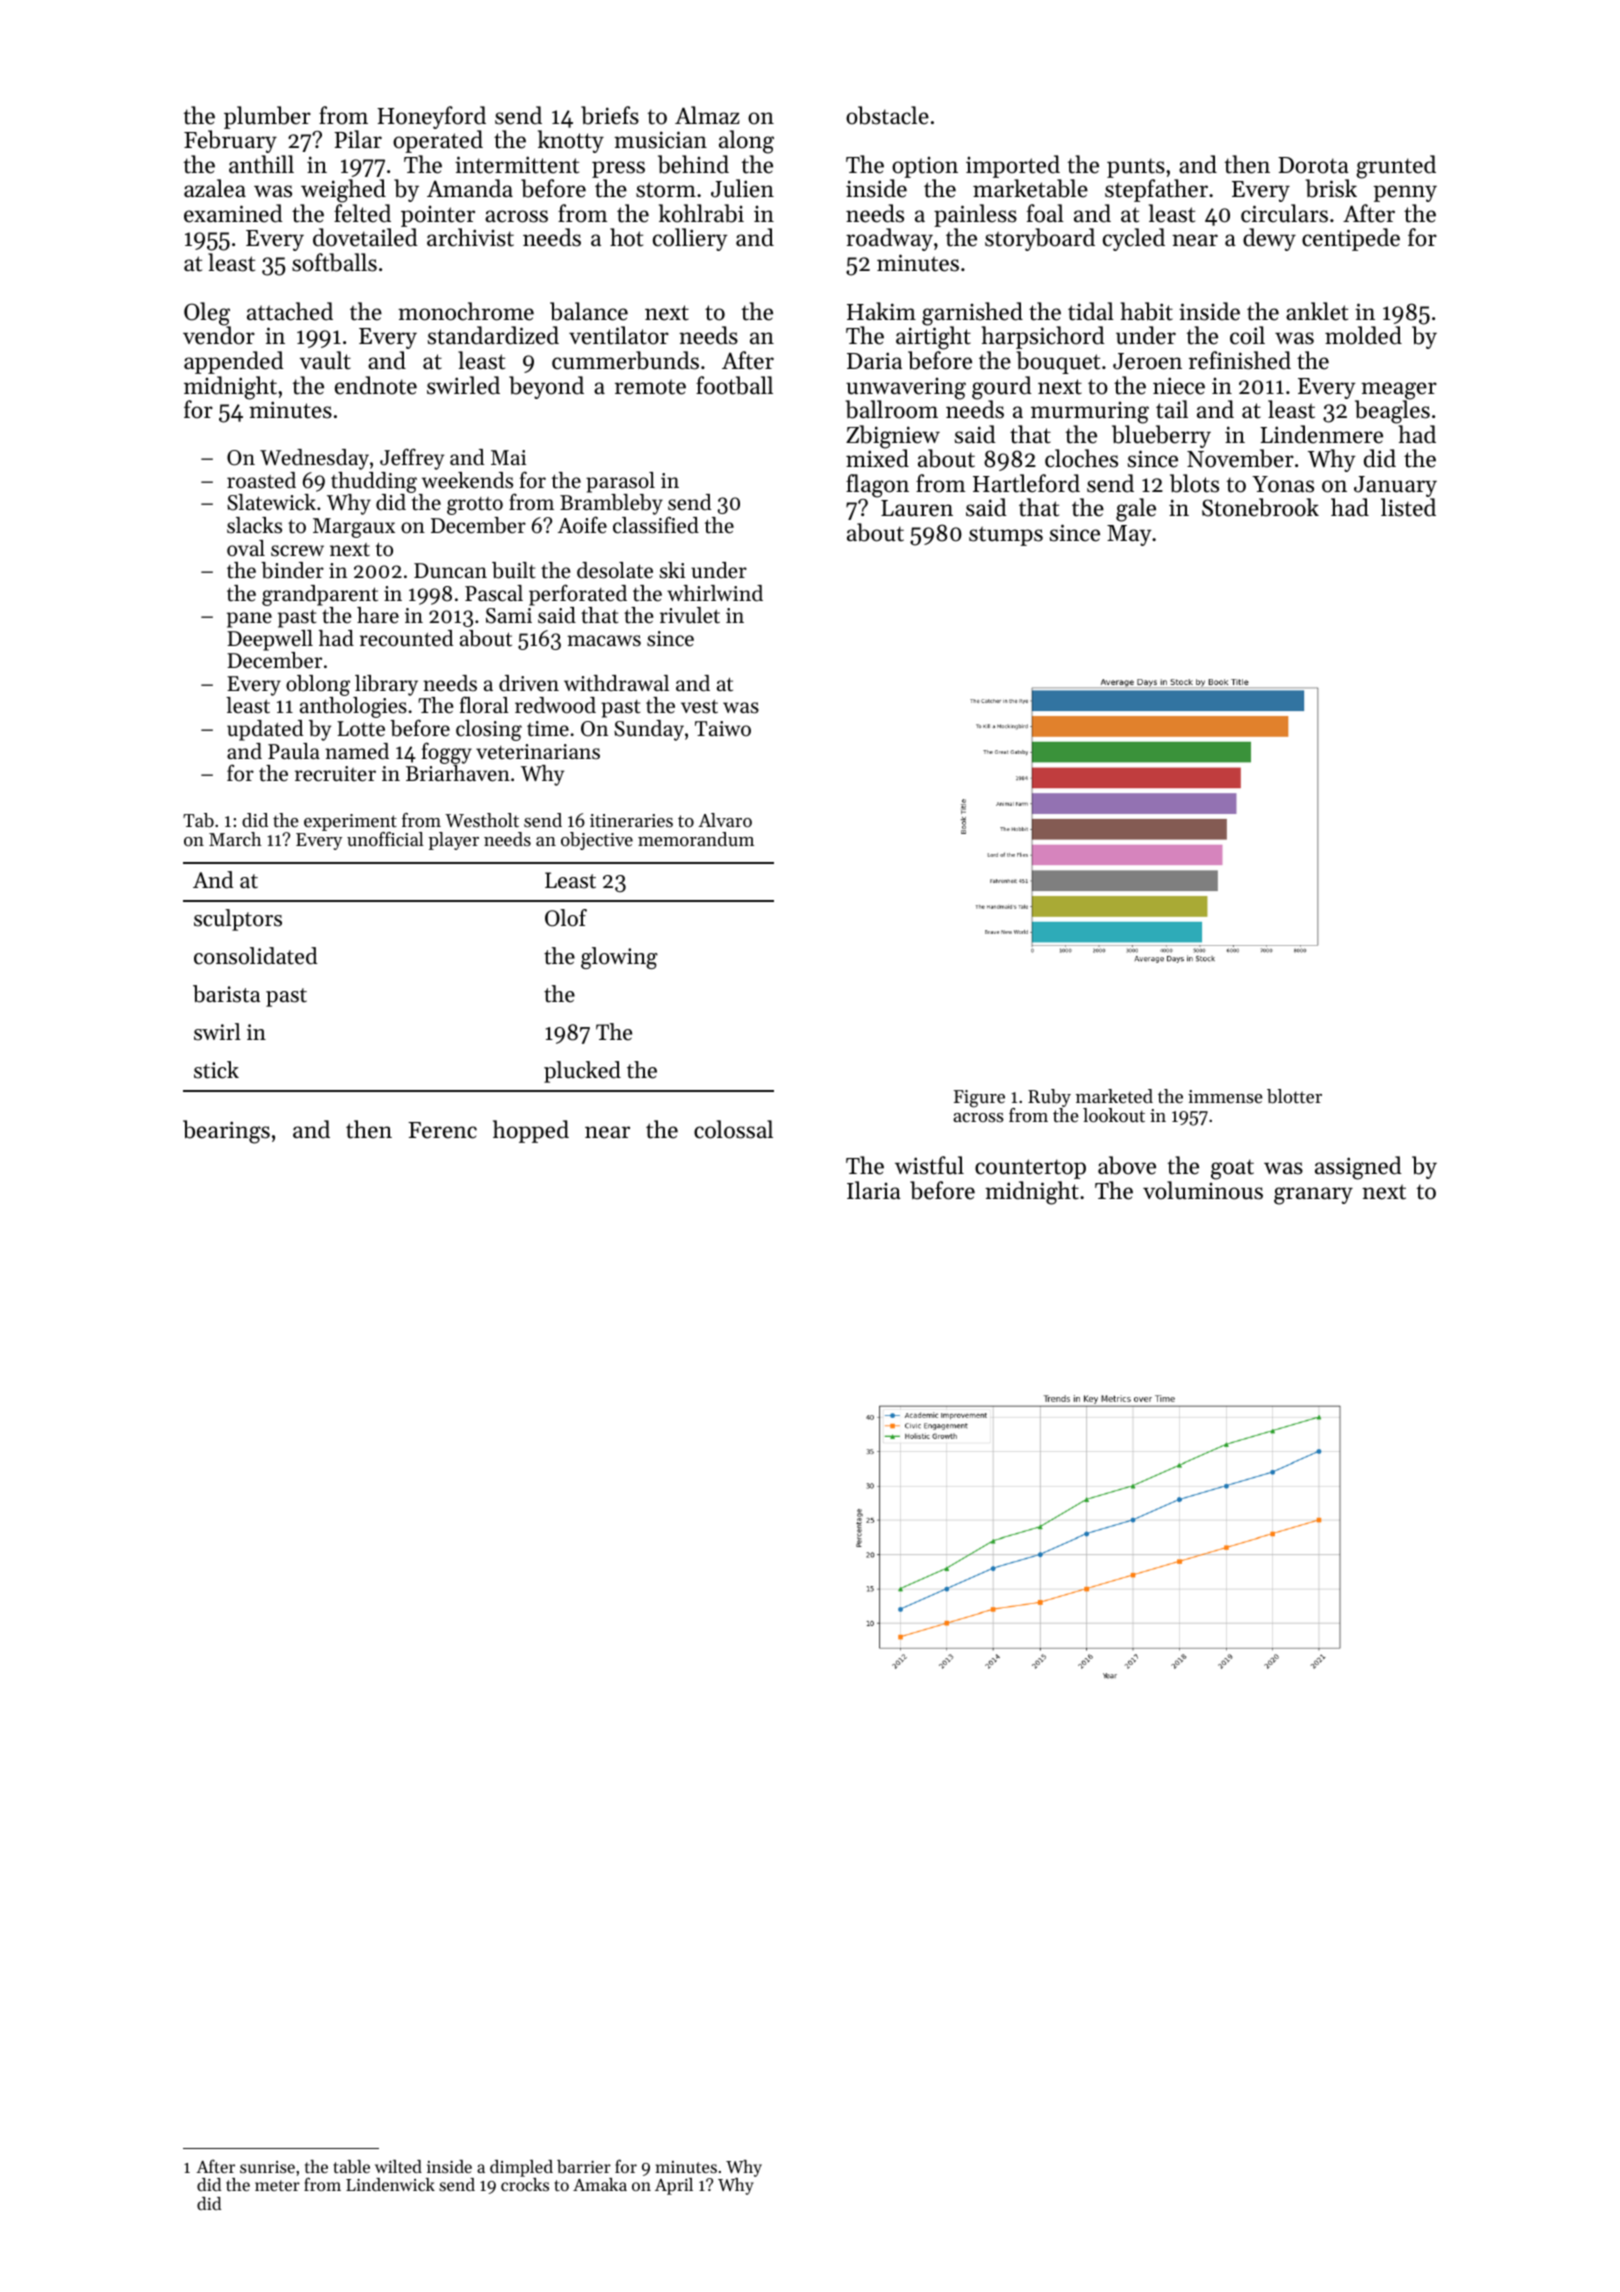 The height and width of the image is (2292, 1620). What do you see at coordinates (261, 480) in the image?
I see `roasted` at bounding box center [261, 480].
